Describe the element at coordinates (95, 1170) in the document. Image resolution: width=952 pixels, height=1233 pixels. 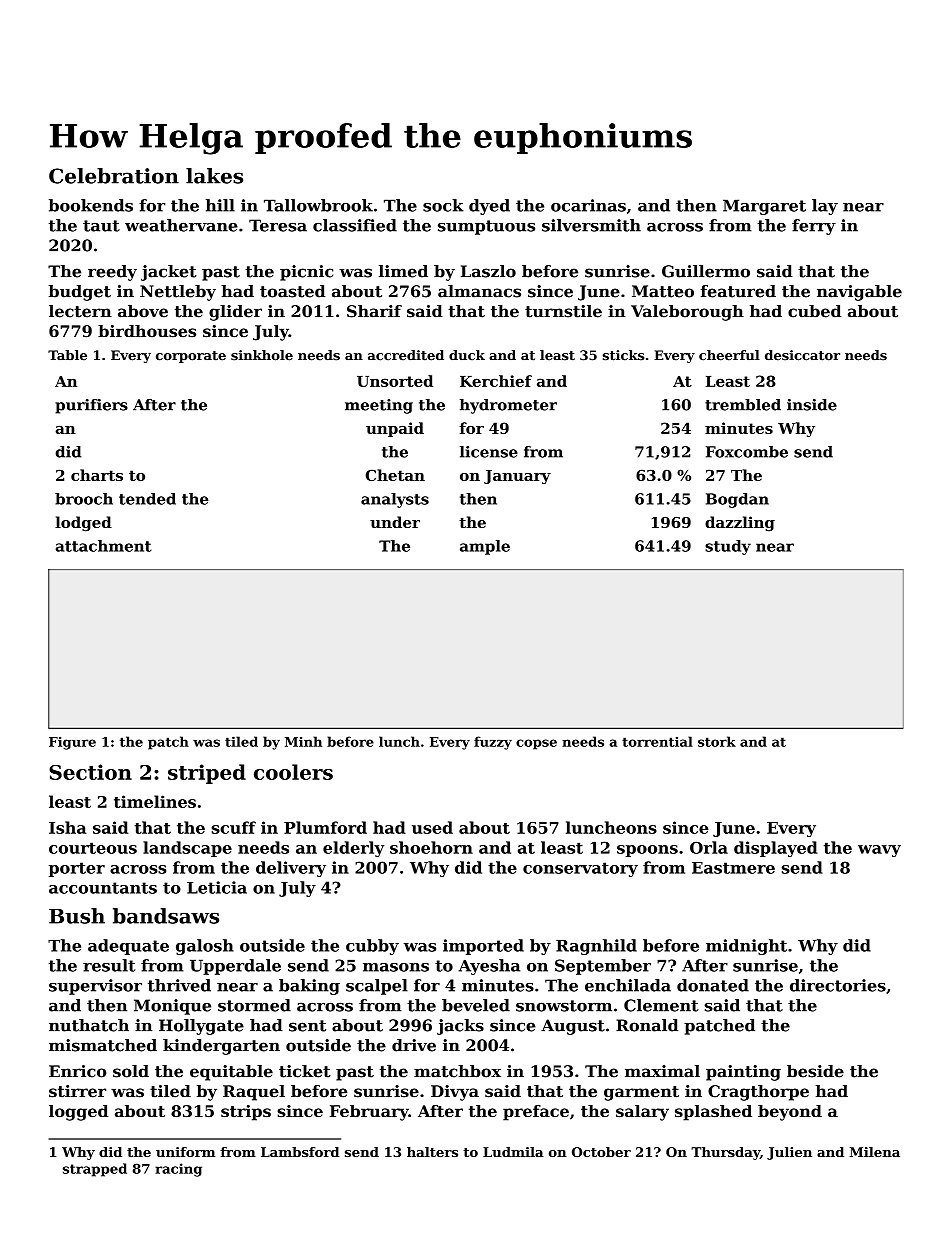
I see `strapped` at that location.
